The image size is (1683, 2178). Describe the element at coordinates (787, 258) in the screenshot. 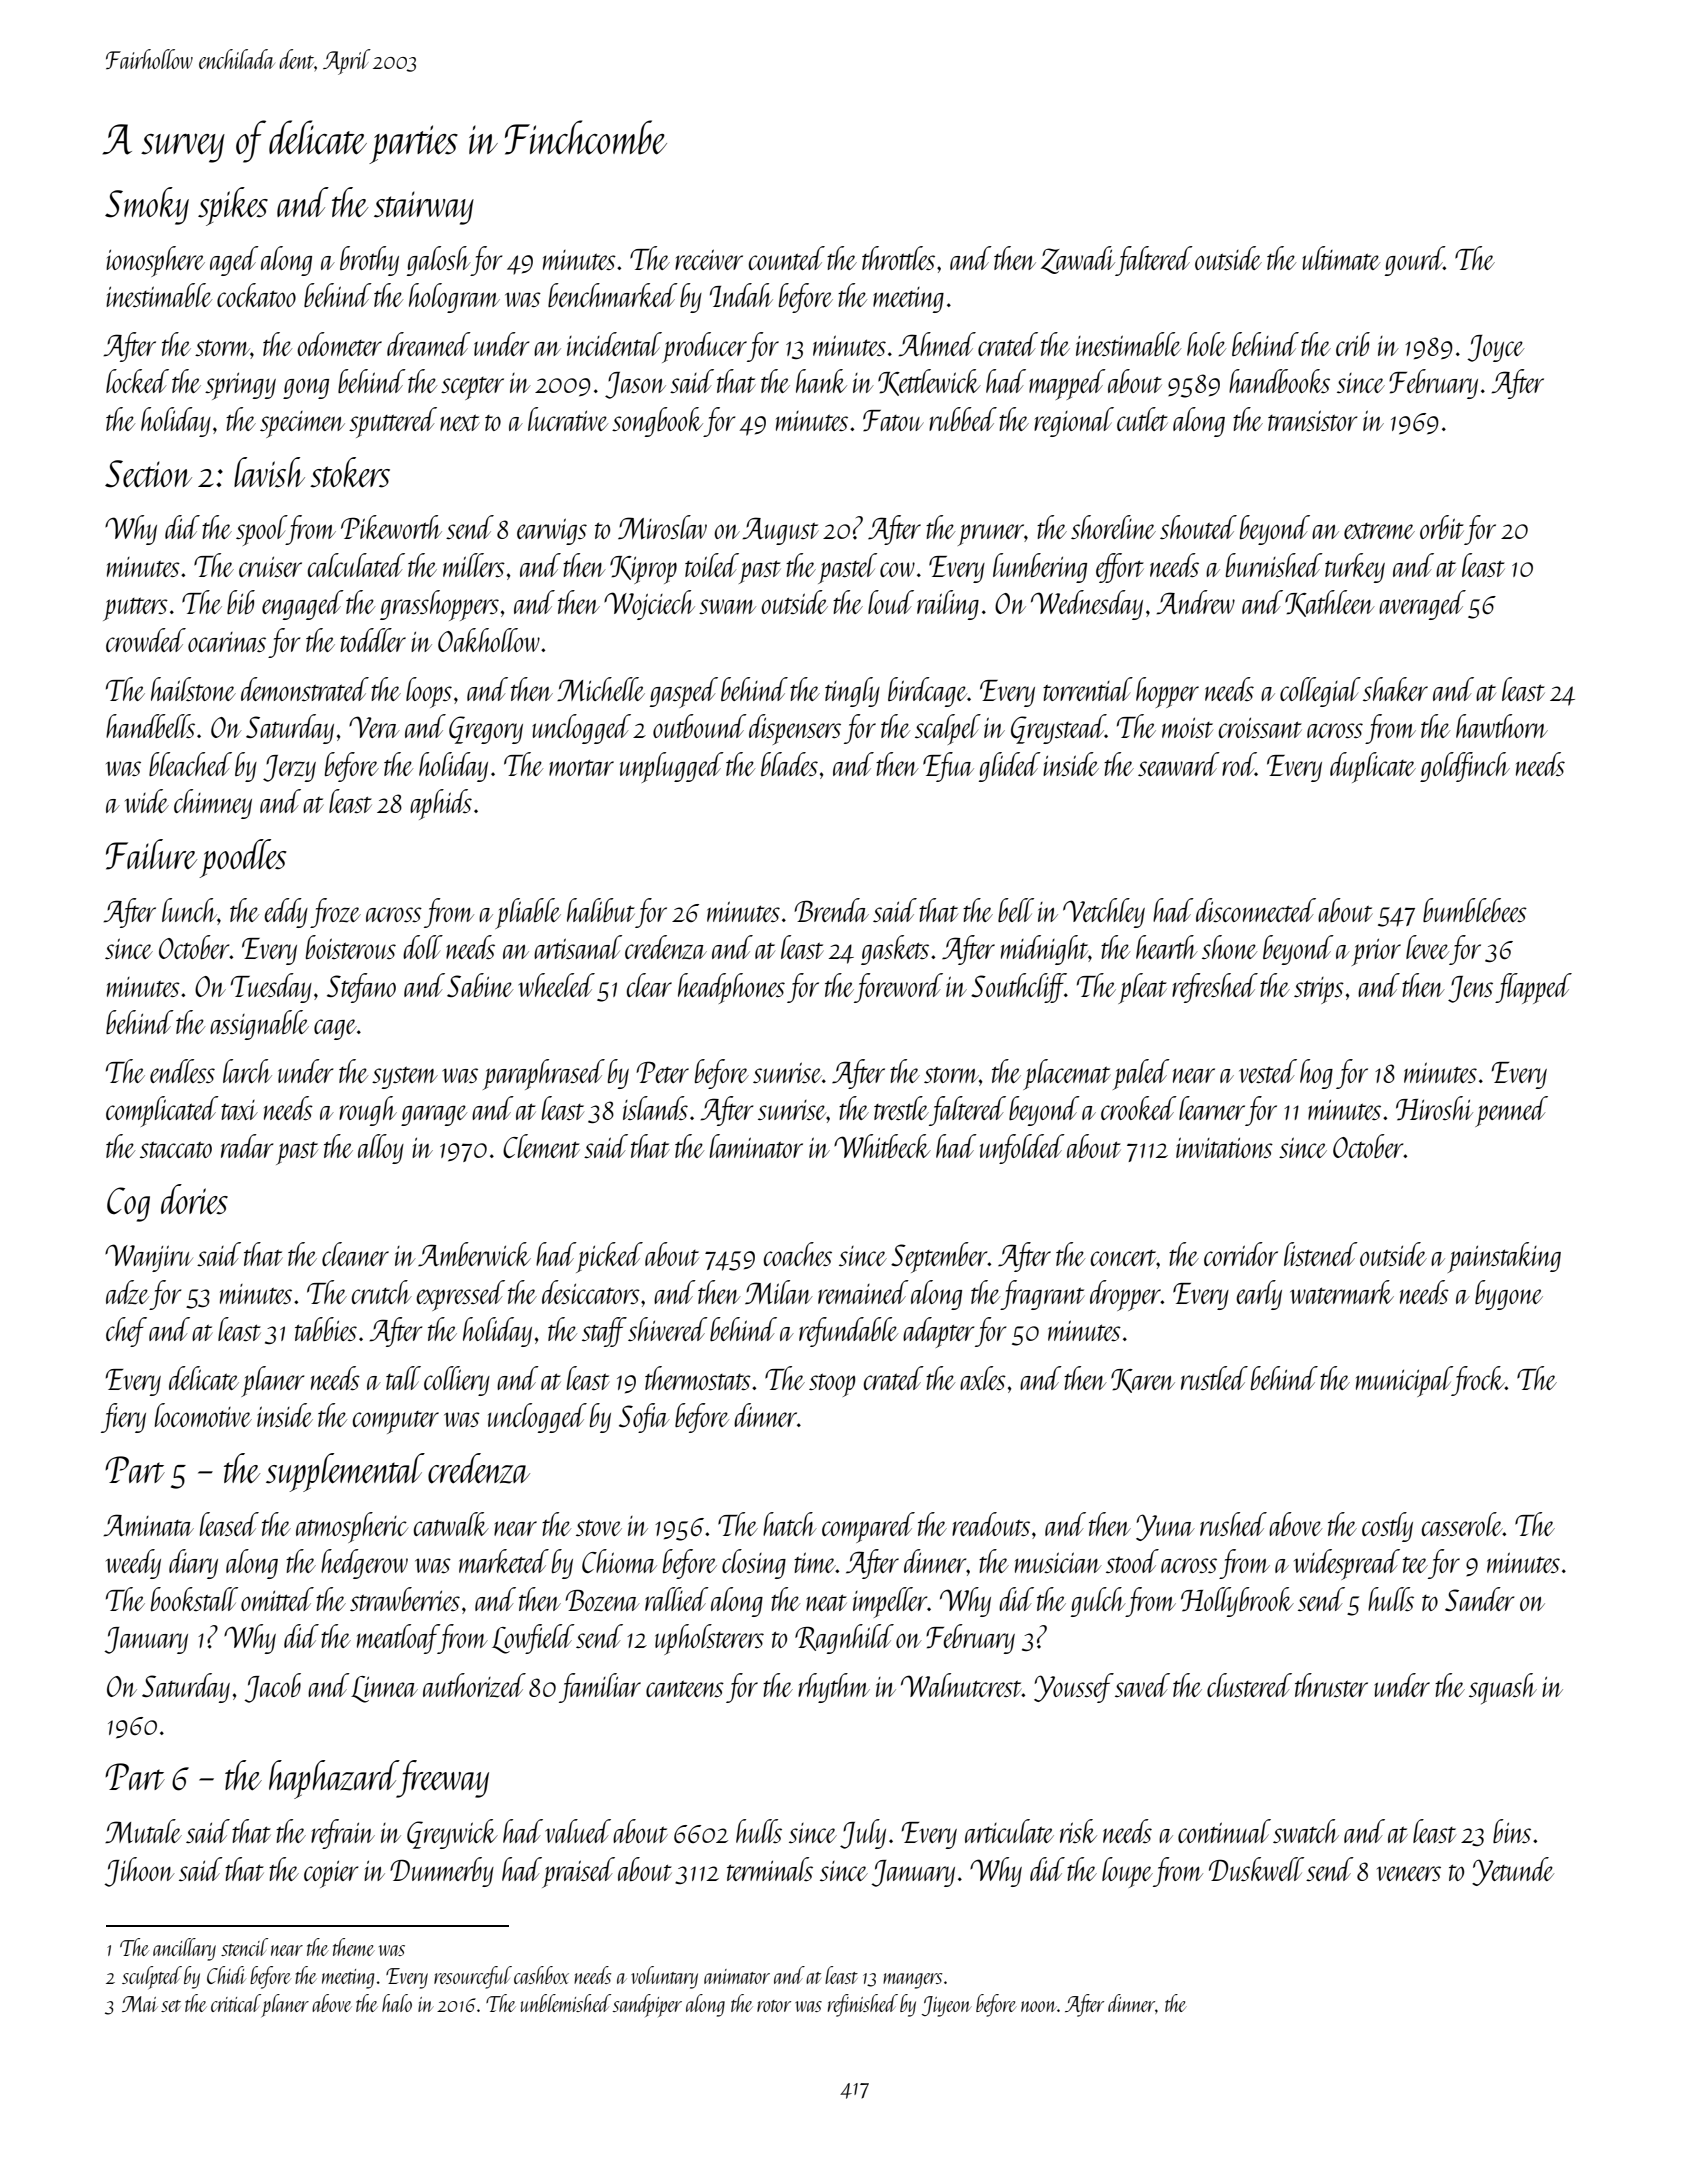

I see `counted` at that location.
